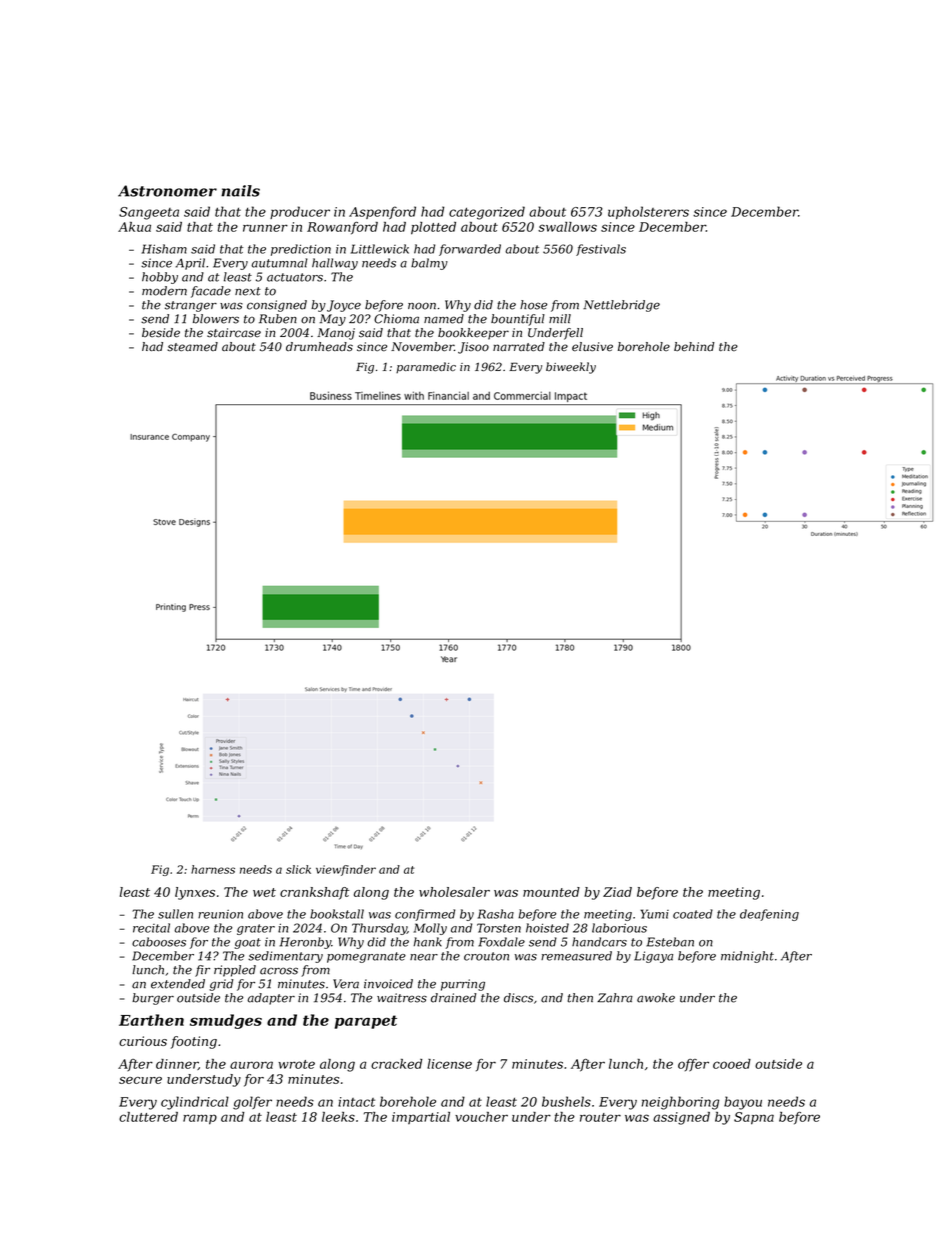 The height and width of the screenshot is (1233, 952). I want to click on behind, so click(694, 347).
